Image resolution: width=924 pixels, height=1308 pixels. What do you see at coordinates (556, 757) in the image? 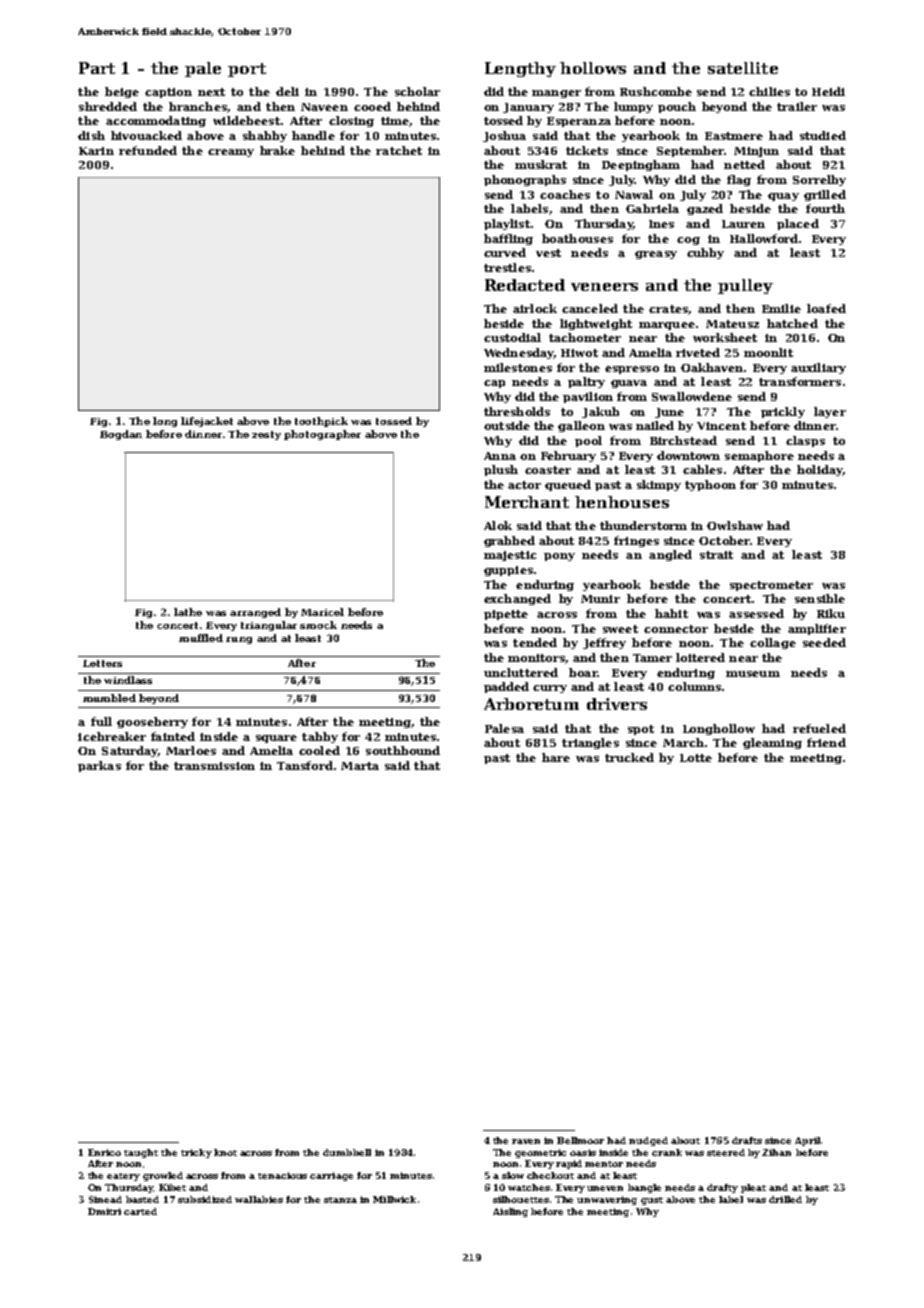
I see `hare` at bounding box center [556, 757].
